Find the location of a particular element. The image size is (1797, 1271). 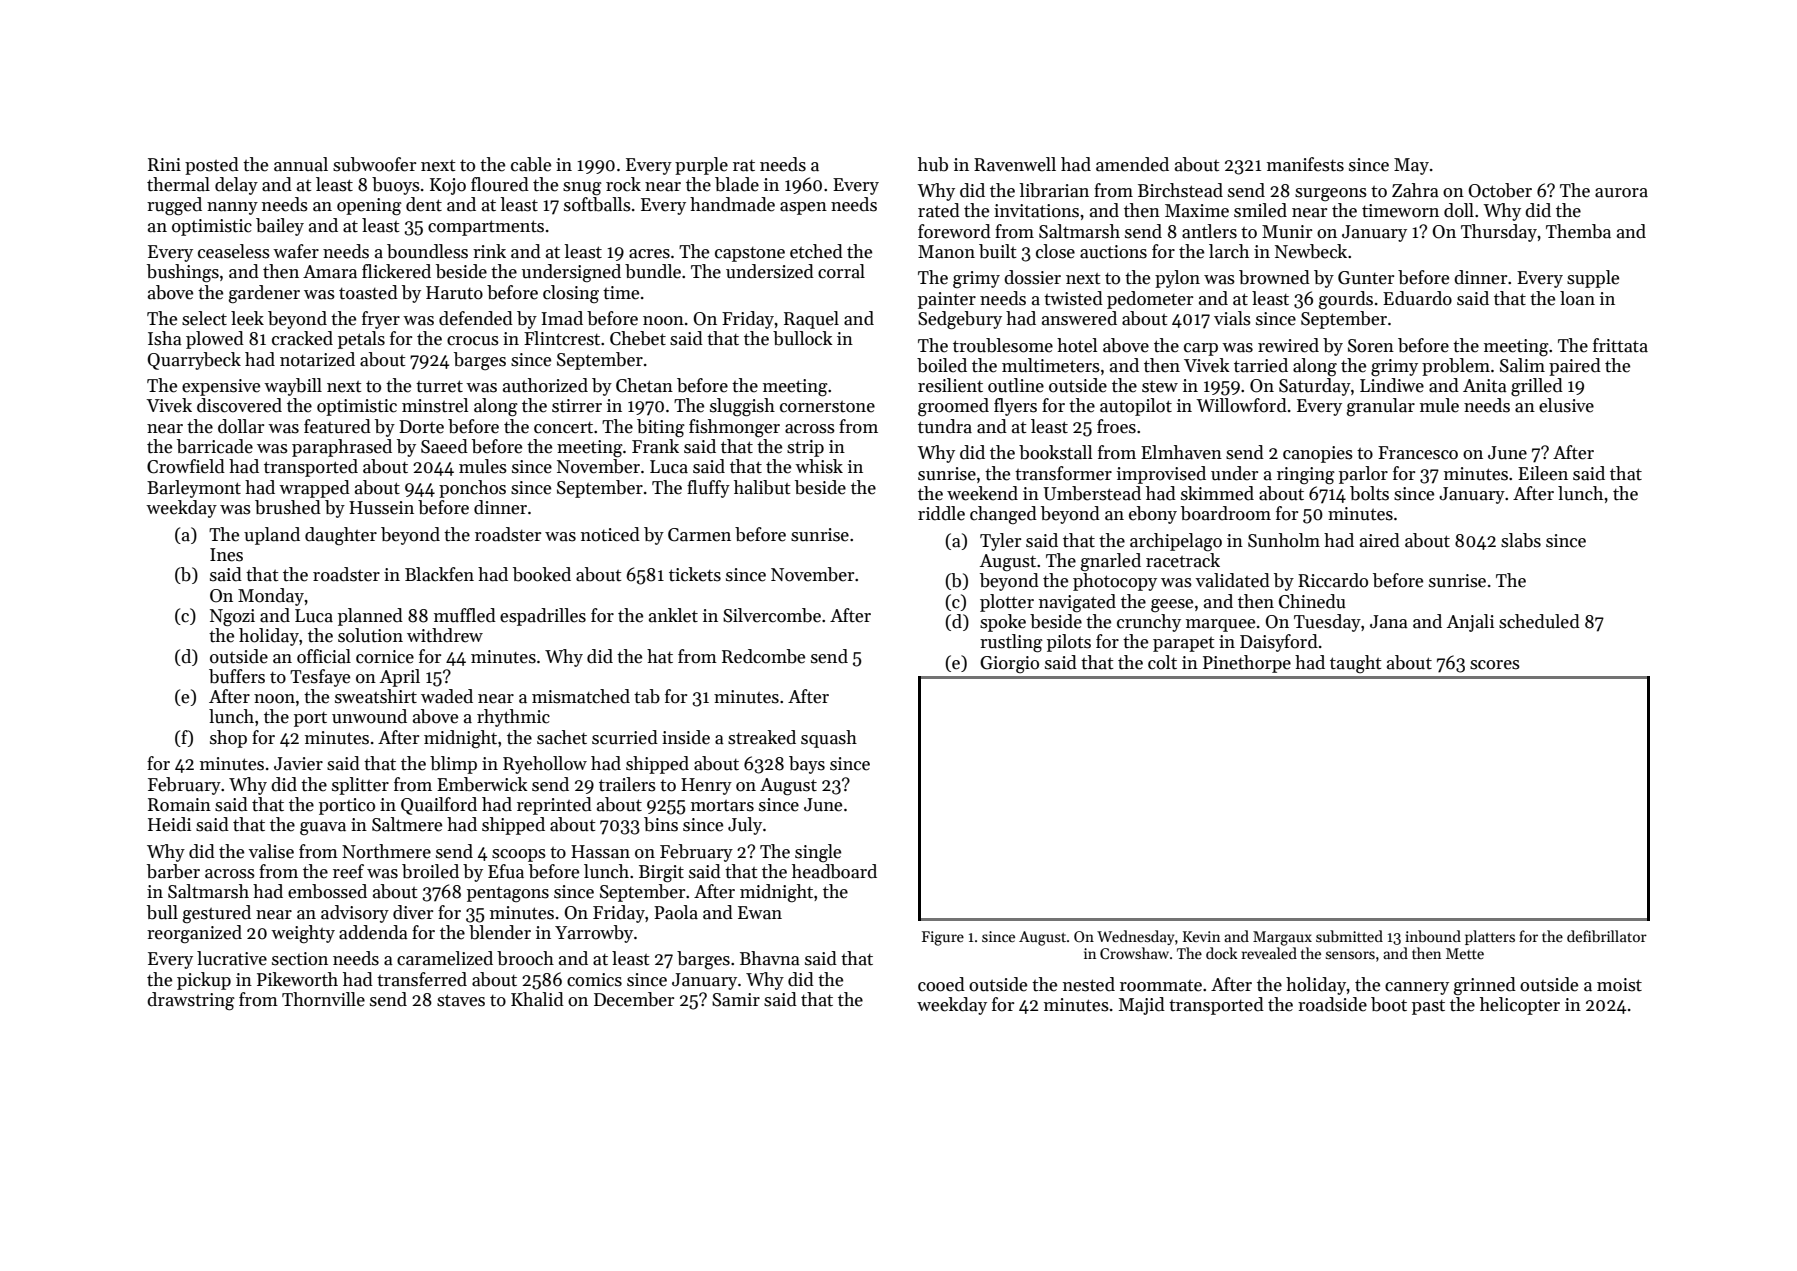

waded is located at coordinates (447, 696).
